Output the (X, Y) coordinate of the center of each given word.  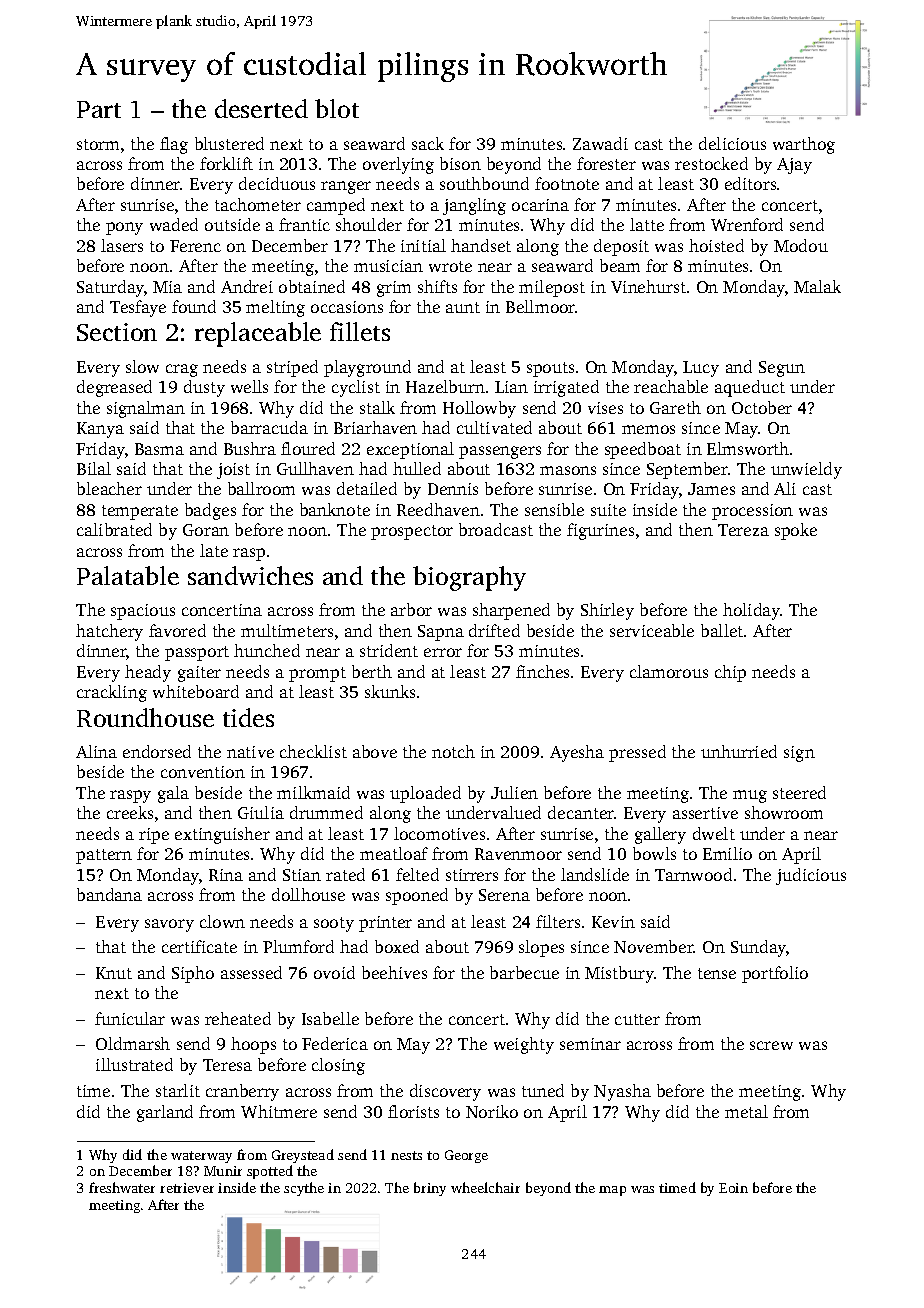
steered (799, 792)
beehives (394, 972)
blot (337, 108)
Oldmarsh (133, 1043)
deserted (261, 108)
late (214, 550)
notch (453, 751)
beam (620, 265)
